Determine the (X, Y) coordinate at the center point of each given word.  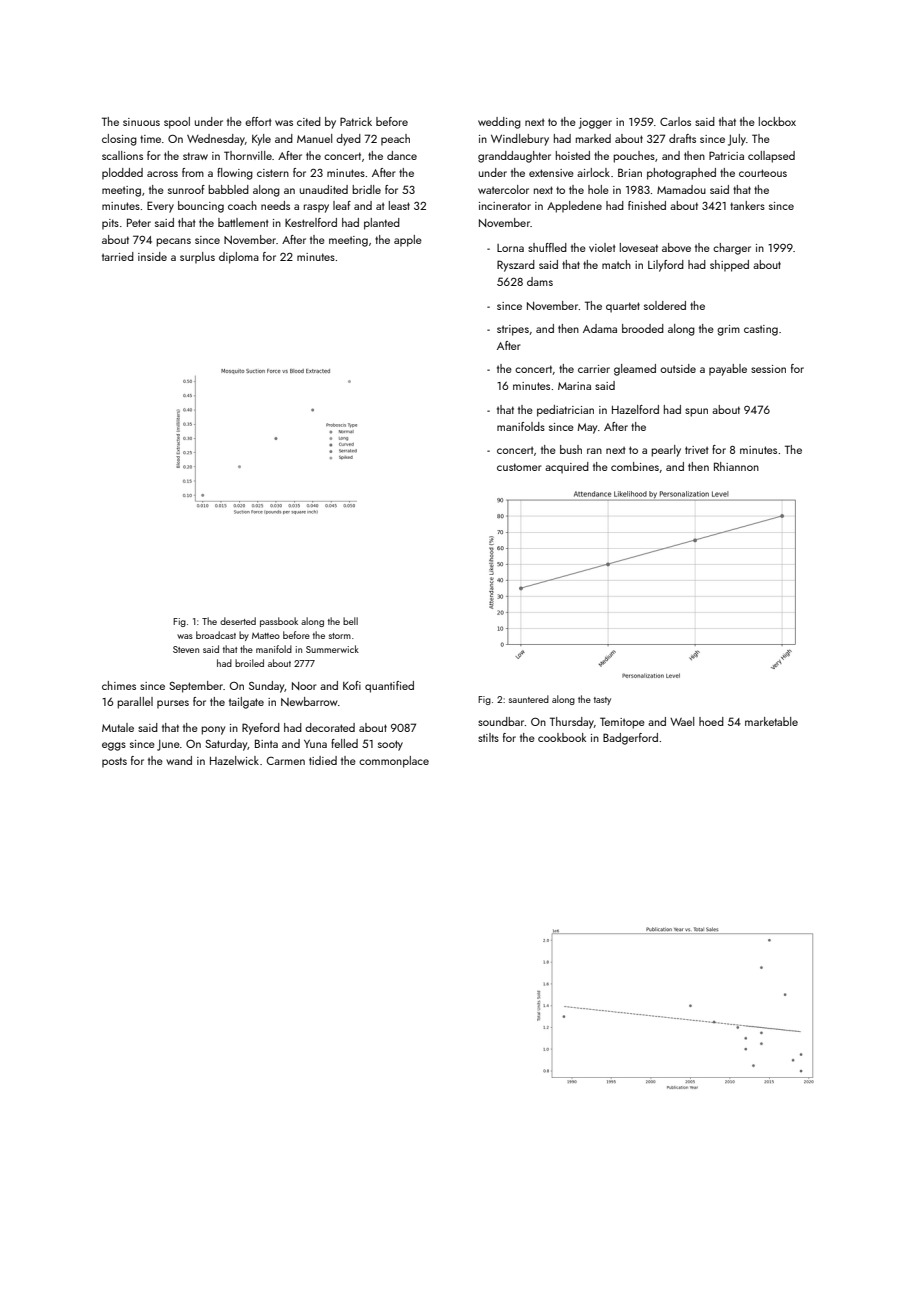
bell (350, 621)
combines (635, 466)
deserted (238, 621)
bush (571, 449)
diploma (239, 258)
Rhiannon (736, 466)
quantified (389, 687)
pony (213, 730)
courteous (763, 173)
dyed (348, 140)
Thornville (248, 155)
